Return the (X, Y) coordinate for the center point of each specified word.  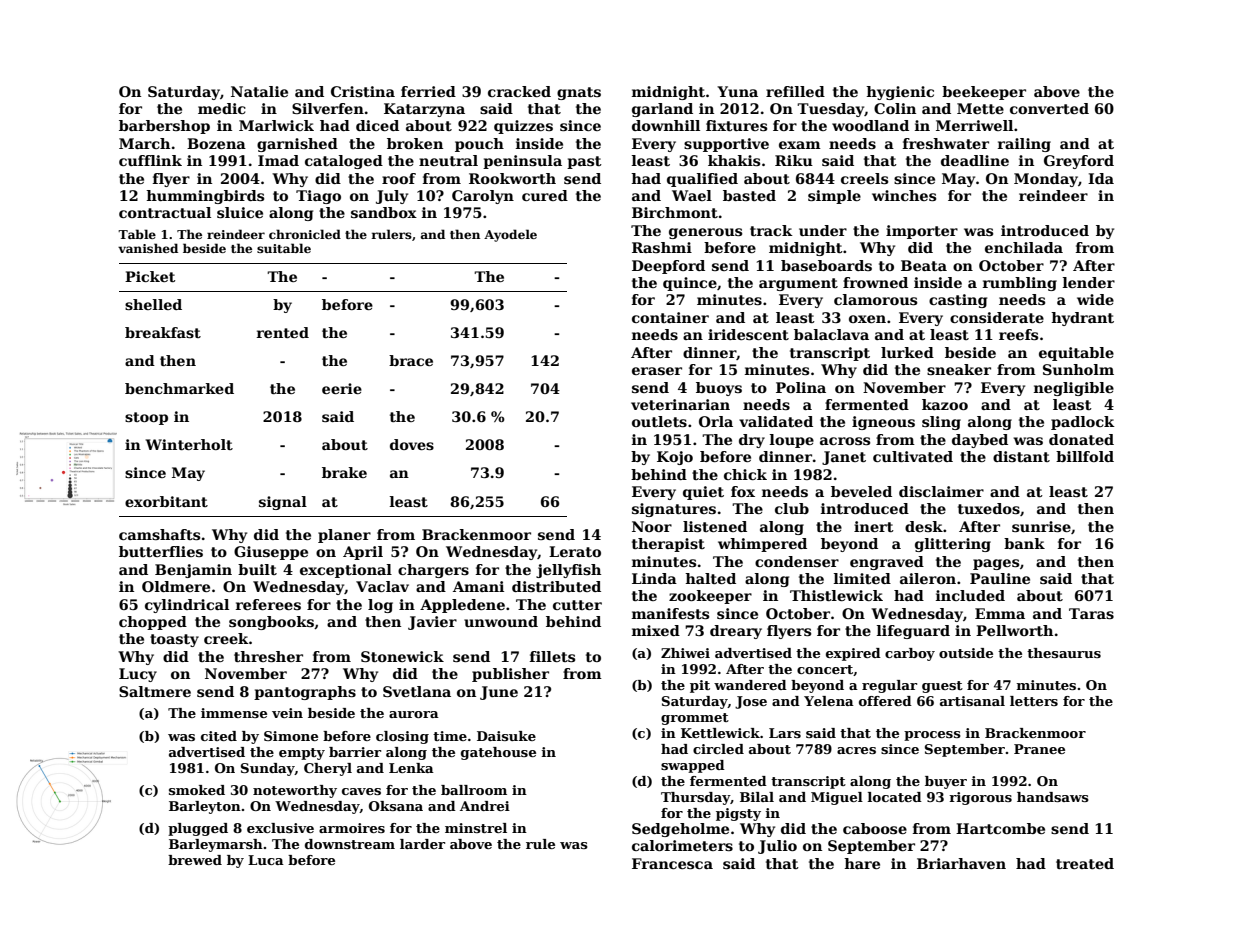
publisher (510, 675)
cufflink (150, 160)
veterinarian (680, 404)
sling (941, 423)
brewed (195, 860)
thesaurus (1064, 653)
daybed (980, 441)
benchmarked (179, 388)
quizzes (523, 127)
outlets (659, 421)
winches (904, 195)
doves (412, 444)
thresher (268, 656)
